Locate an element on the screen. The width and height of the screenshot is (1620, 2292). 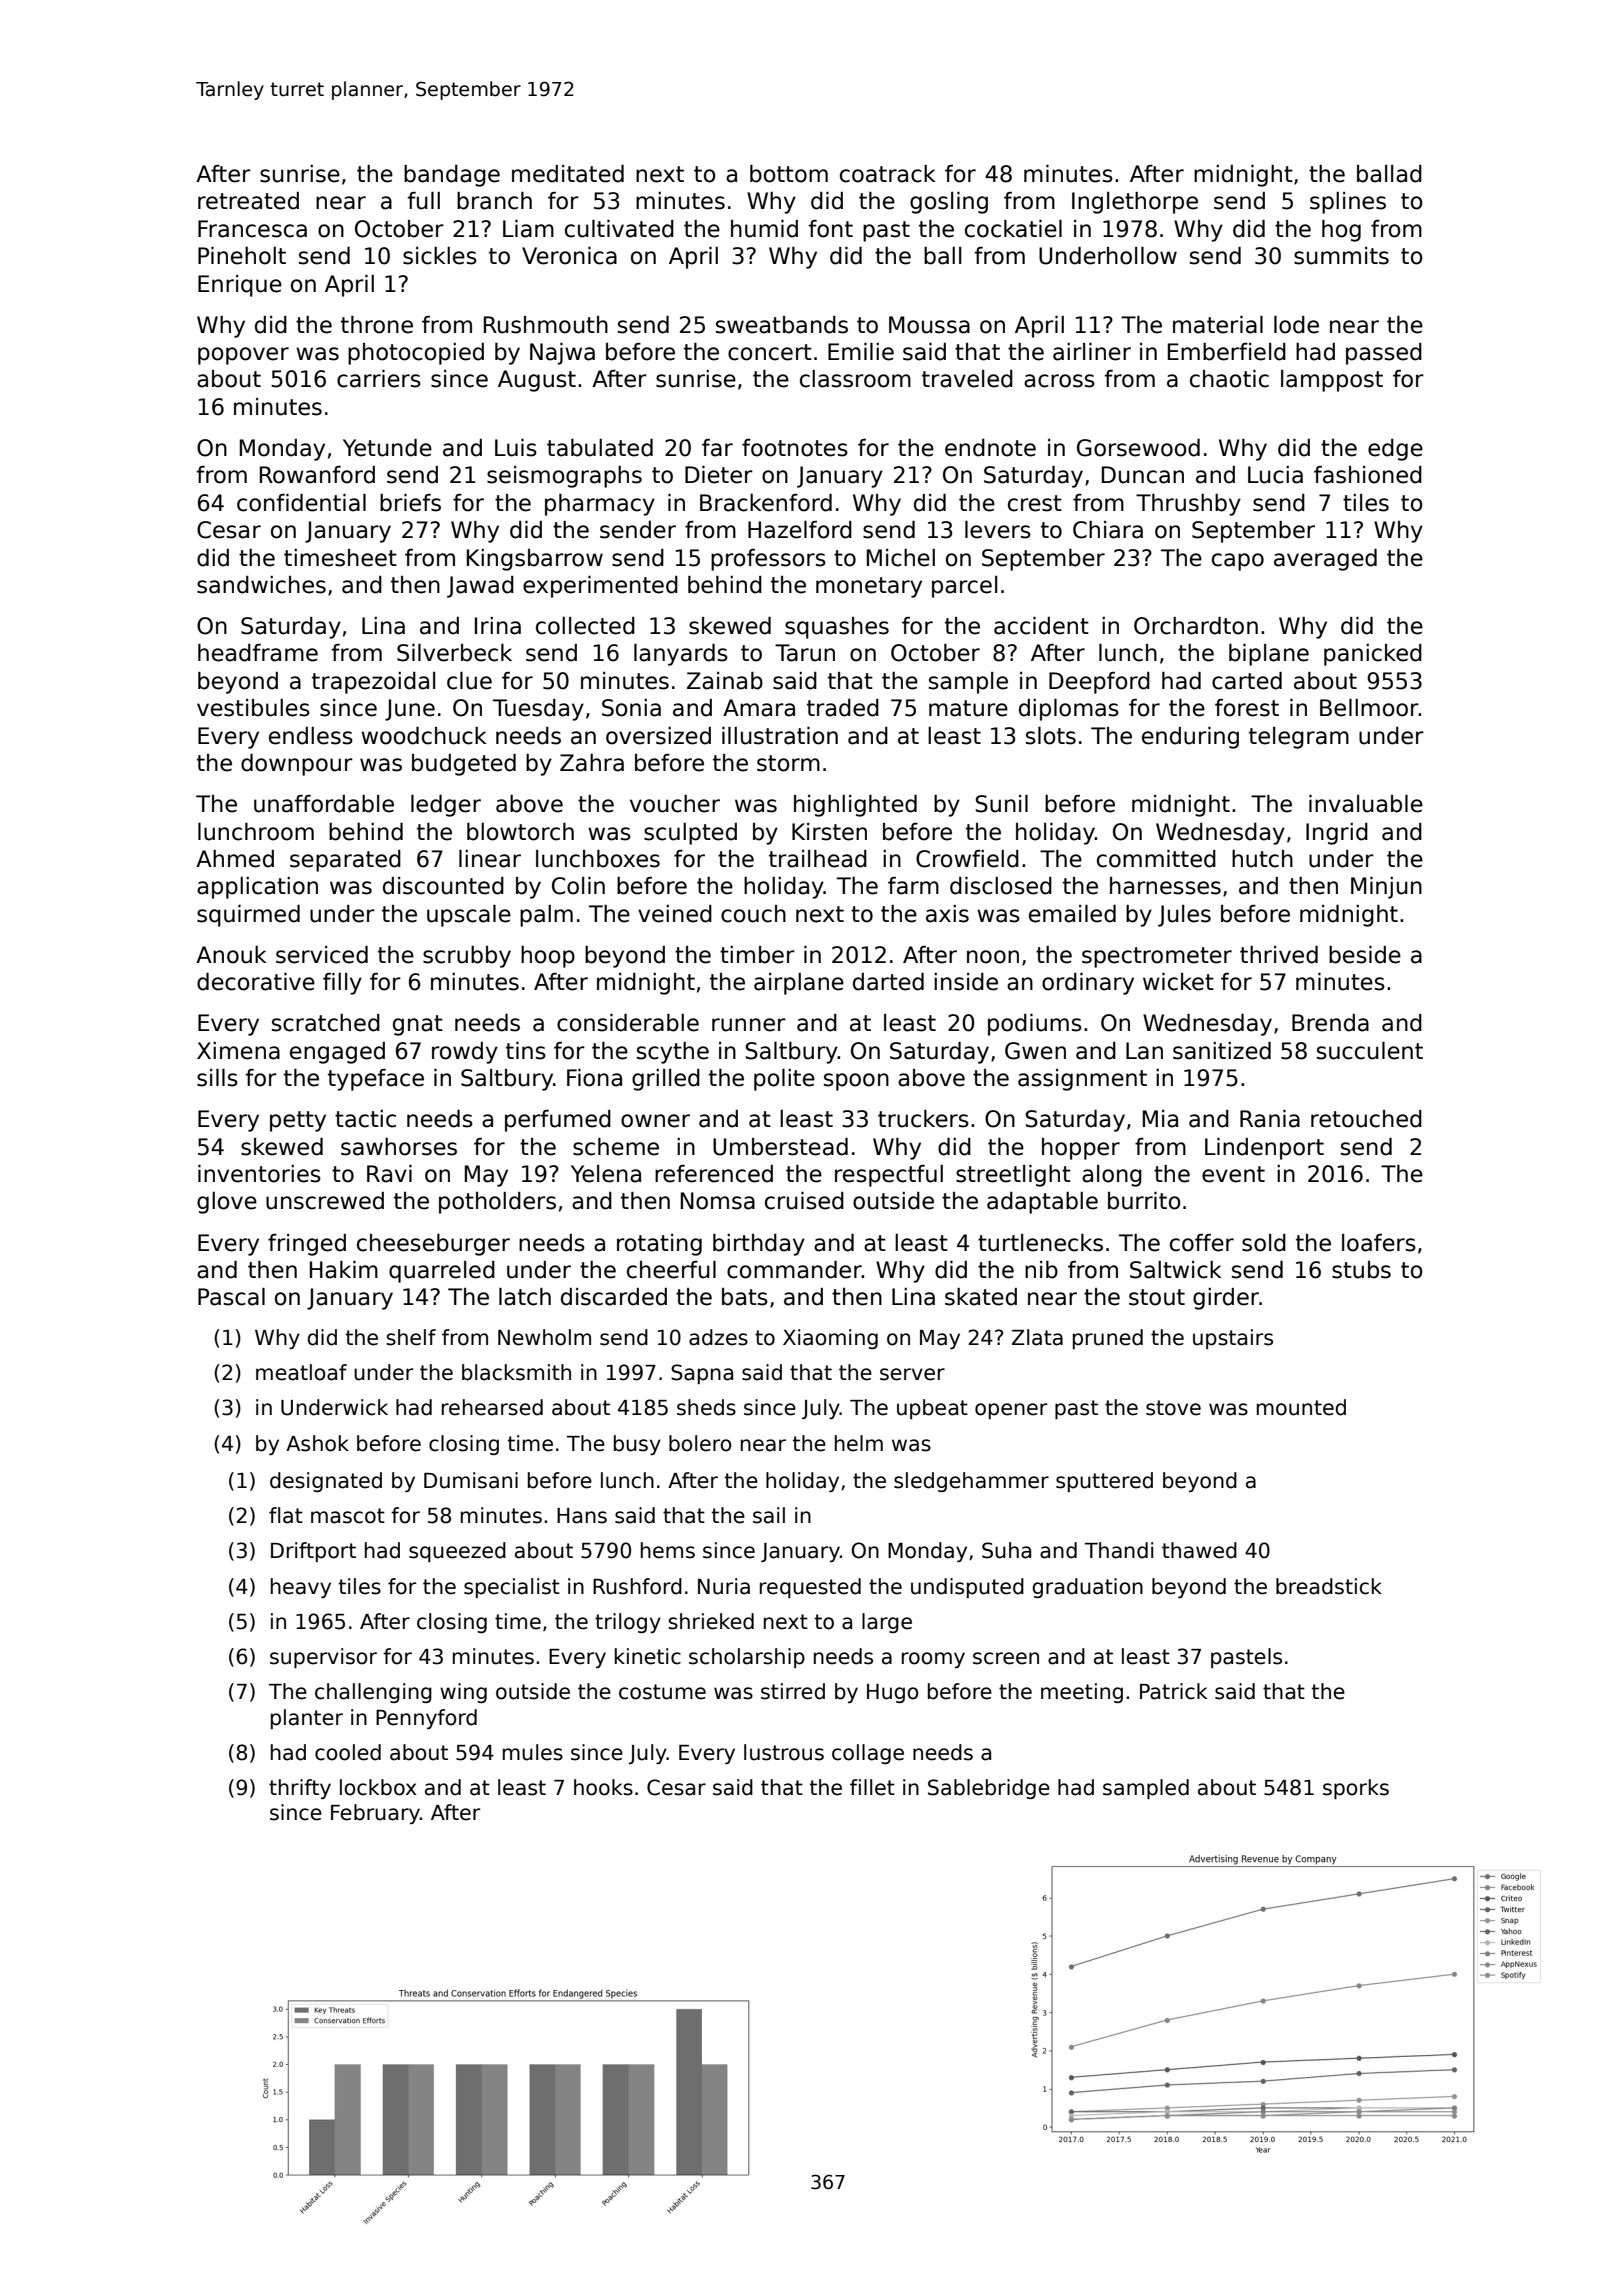
squashes is located at coordinates (837, 628).
